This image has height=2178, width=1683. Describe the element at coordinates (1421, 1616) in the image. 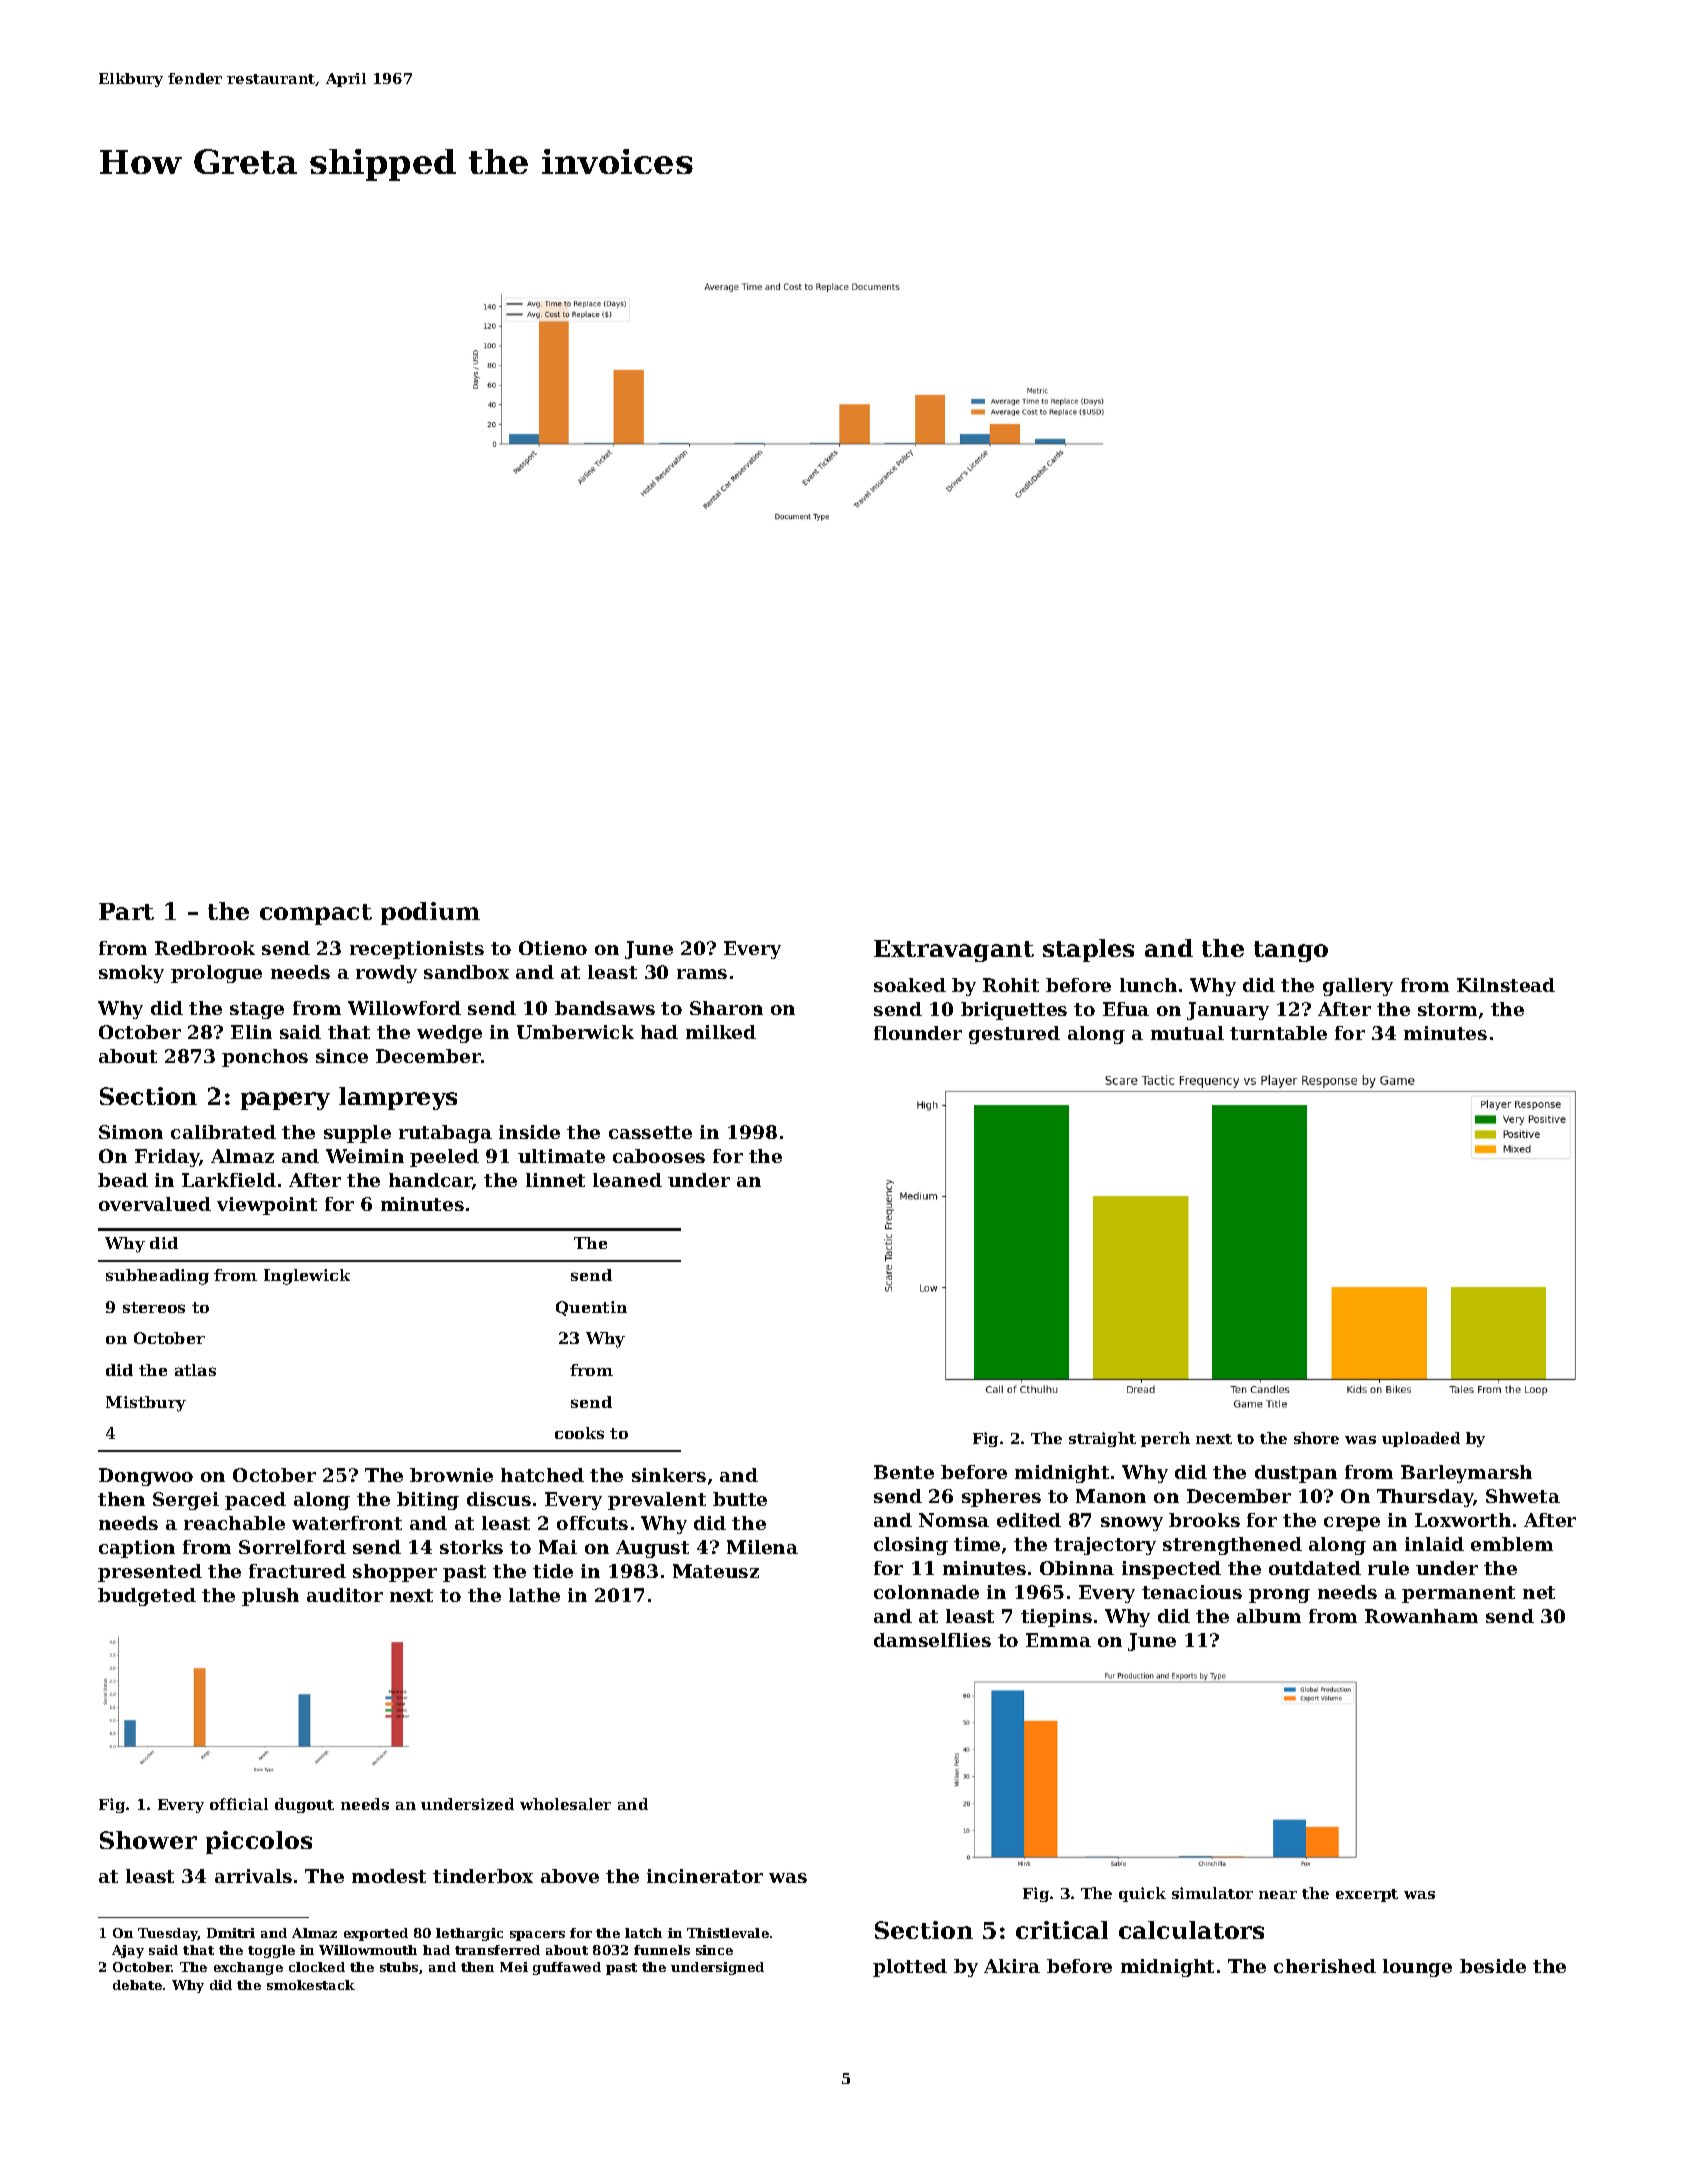

I see `Rowanham` at that location.
